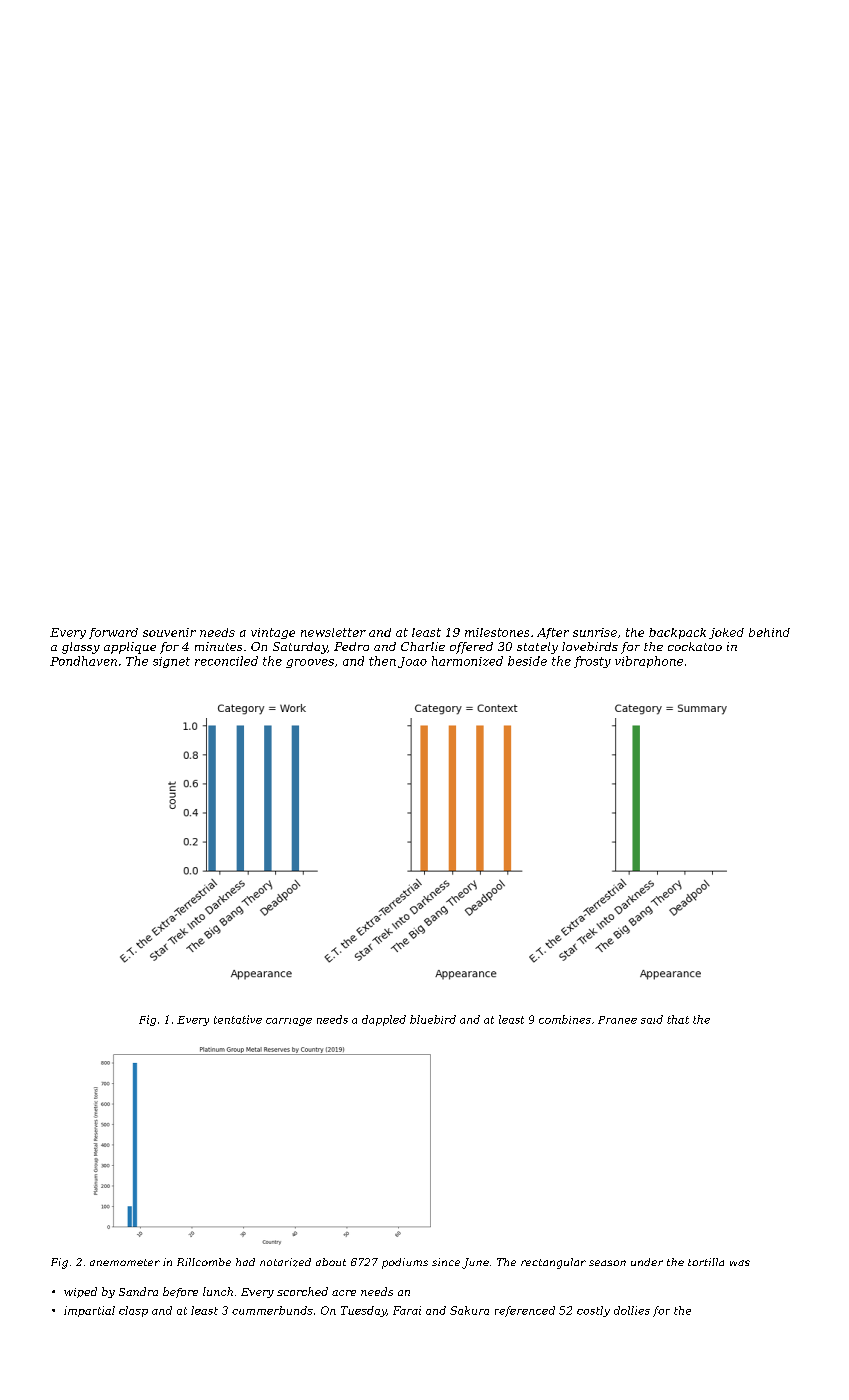  I want to click on tentative, so click(238, 1019).
